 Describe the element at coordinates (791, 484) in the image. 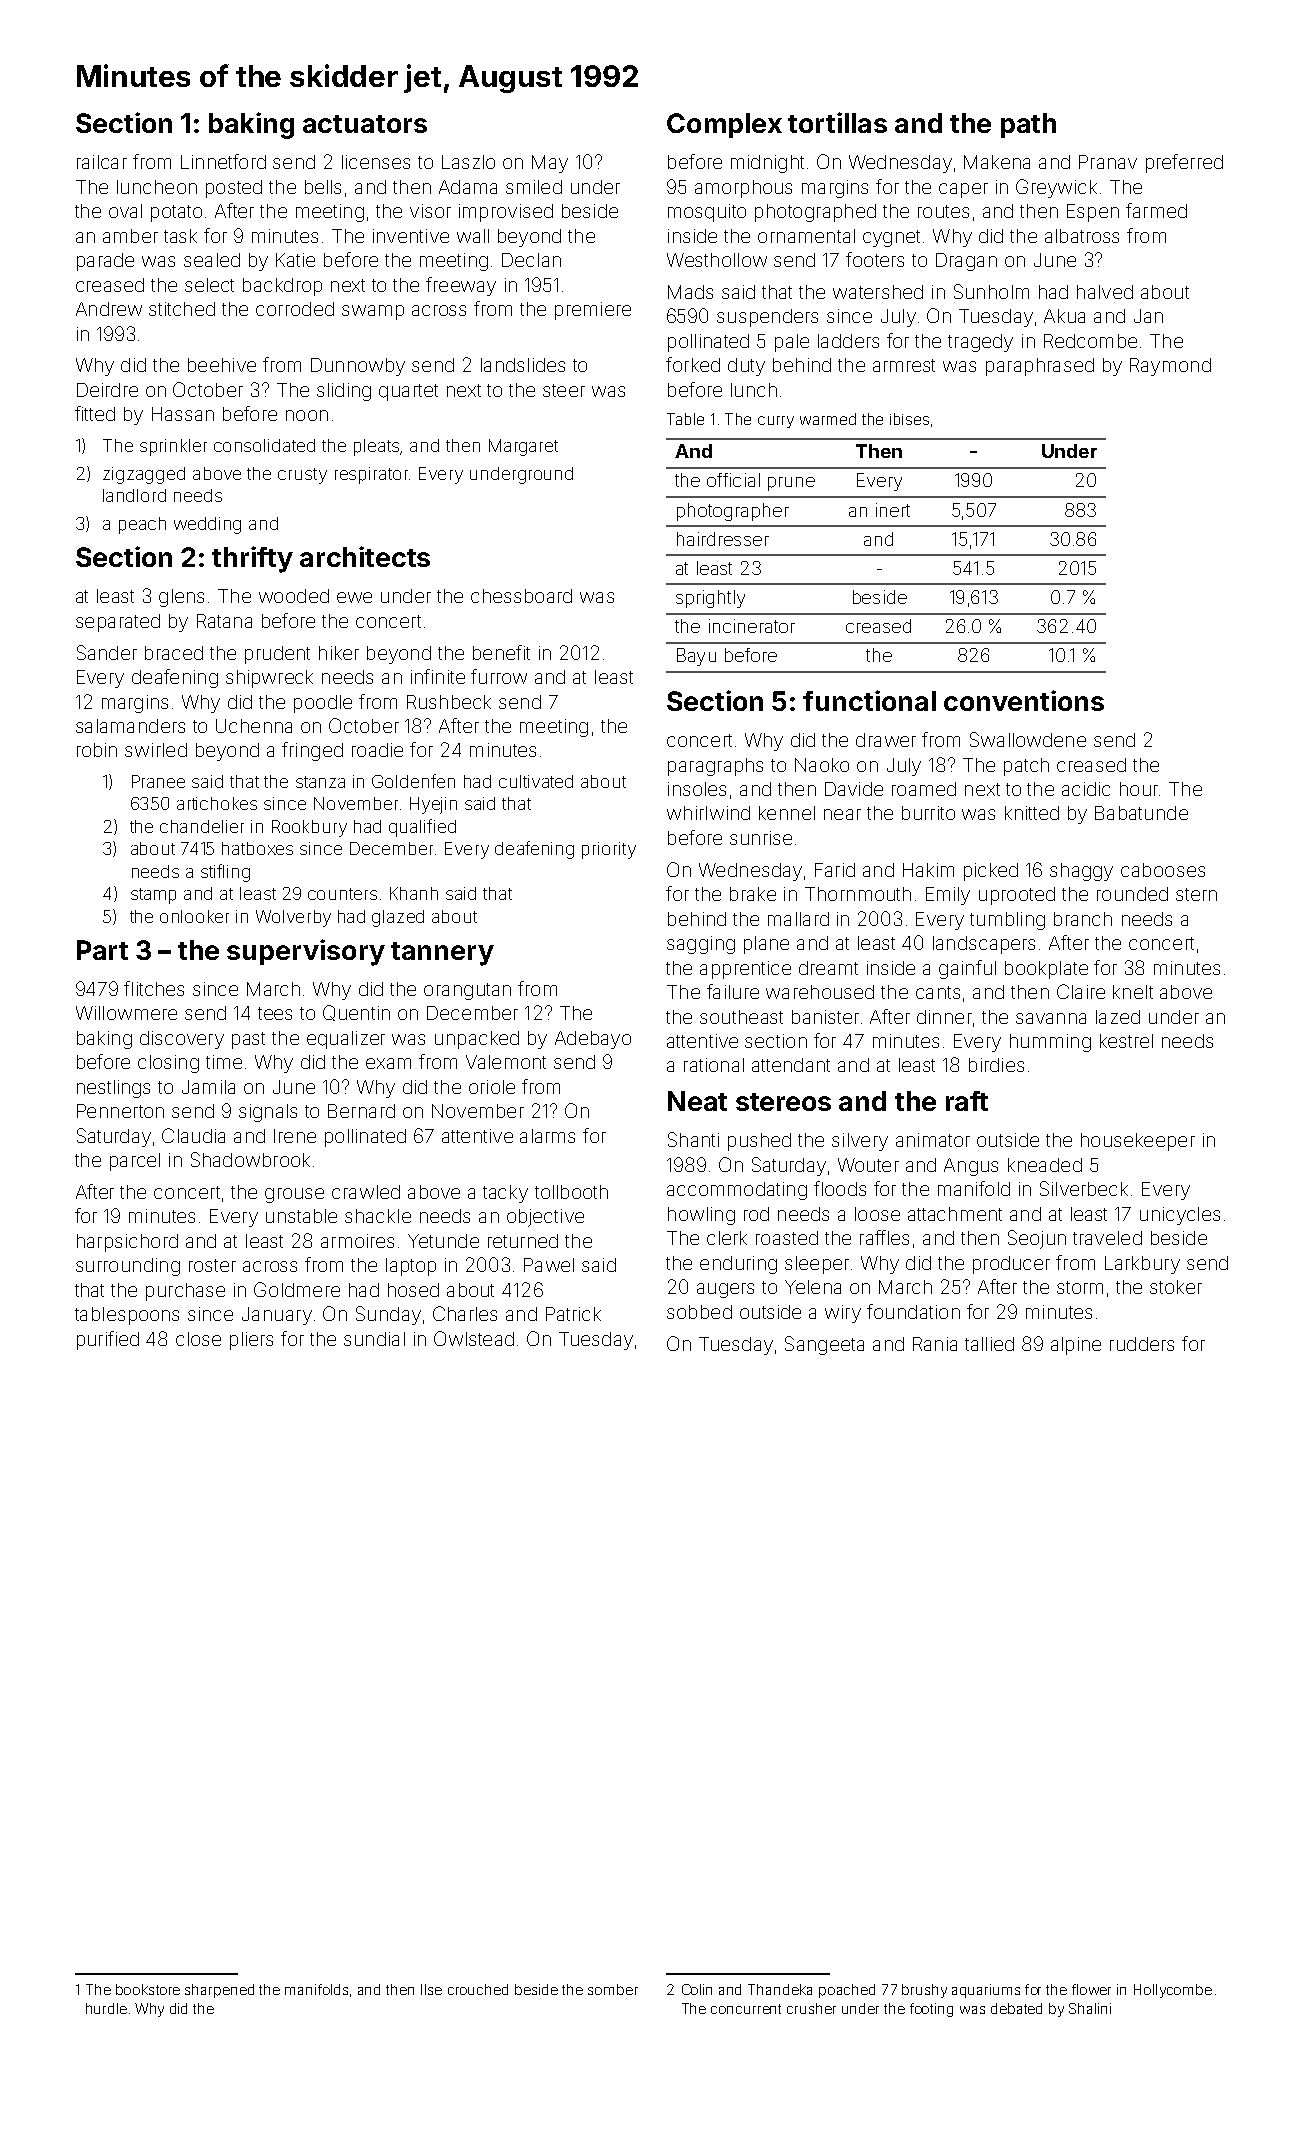

I see `prune` at that location.
